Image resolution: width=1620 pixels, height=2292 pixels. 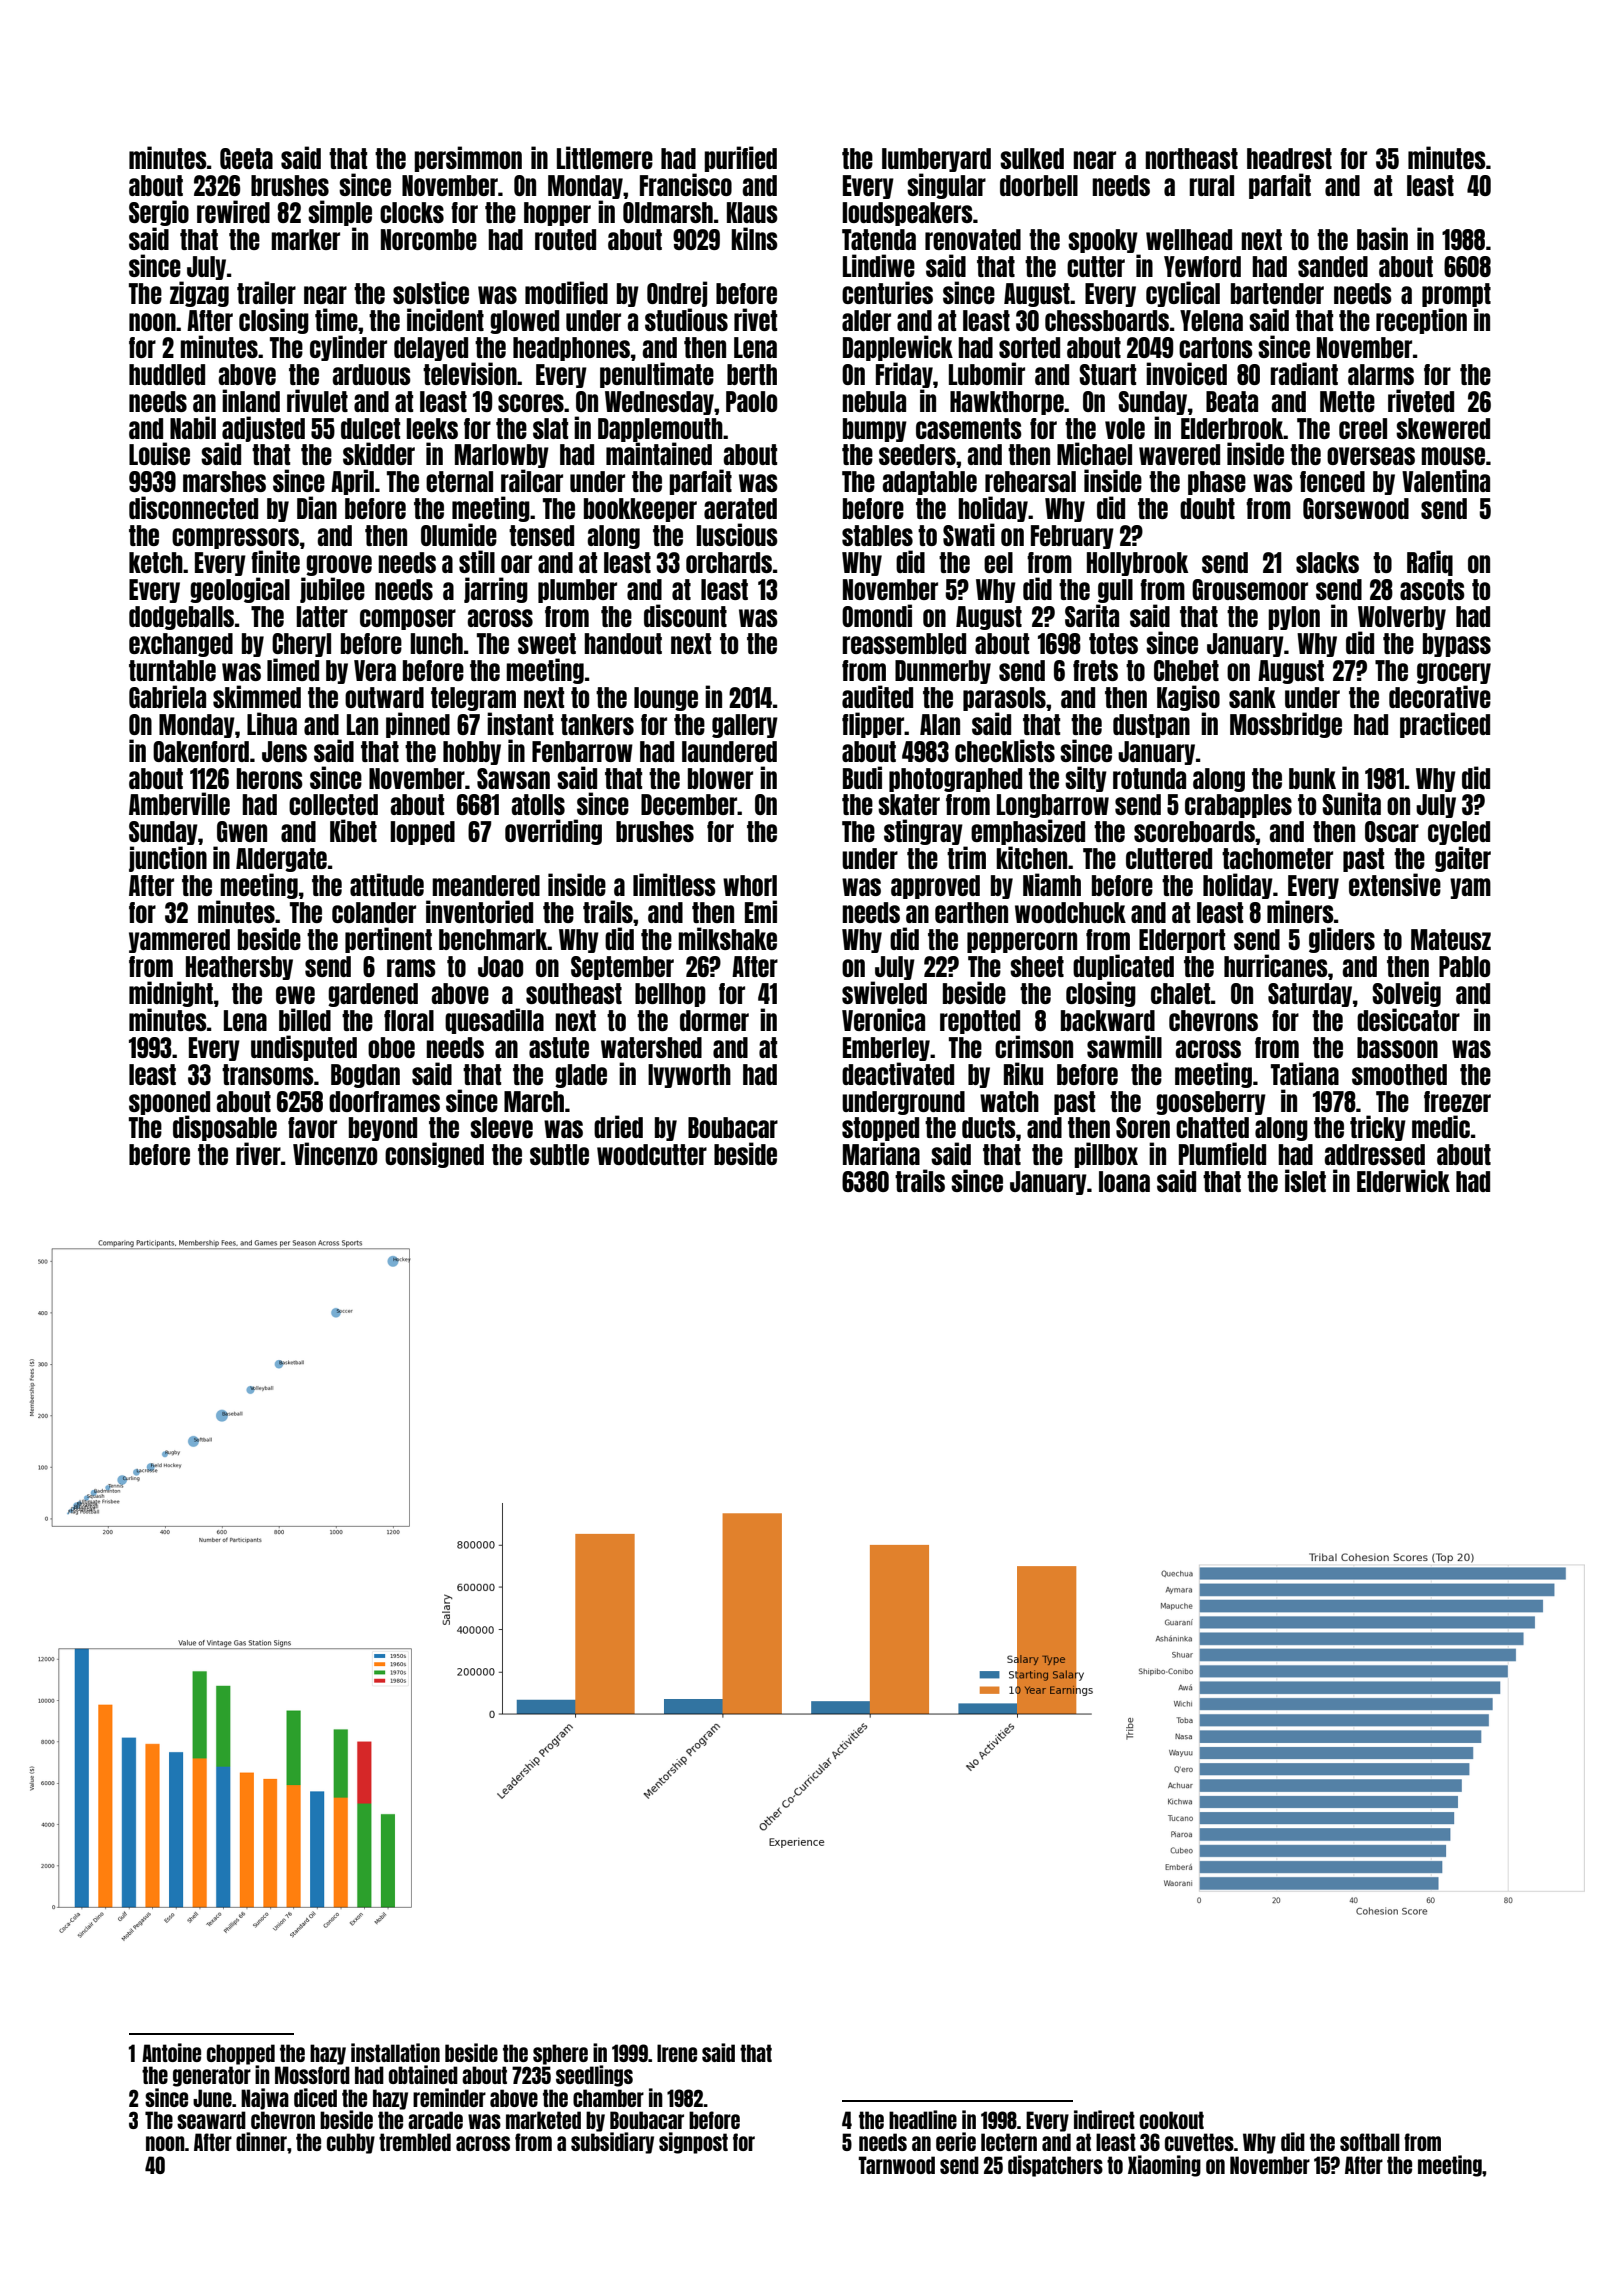 What do you see at coordinates (199, 294) in the document?
I see `zigzag` at bounding box center [199, 294].
